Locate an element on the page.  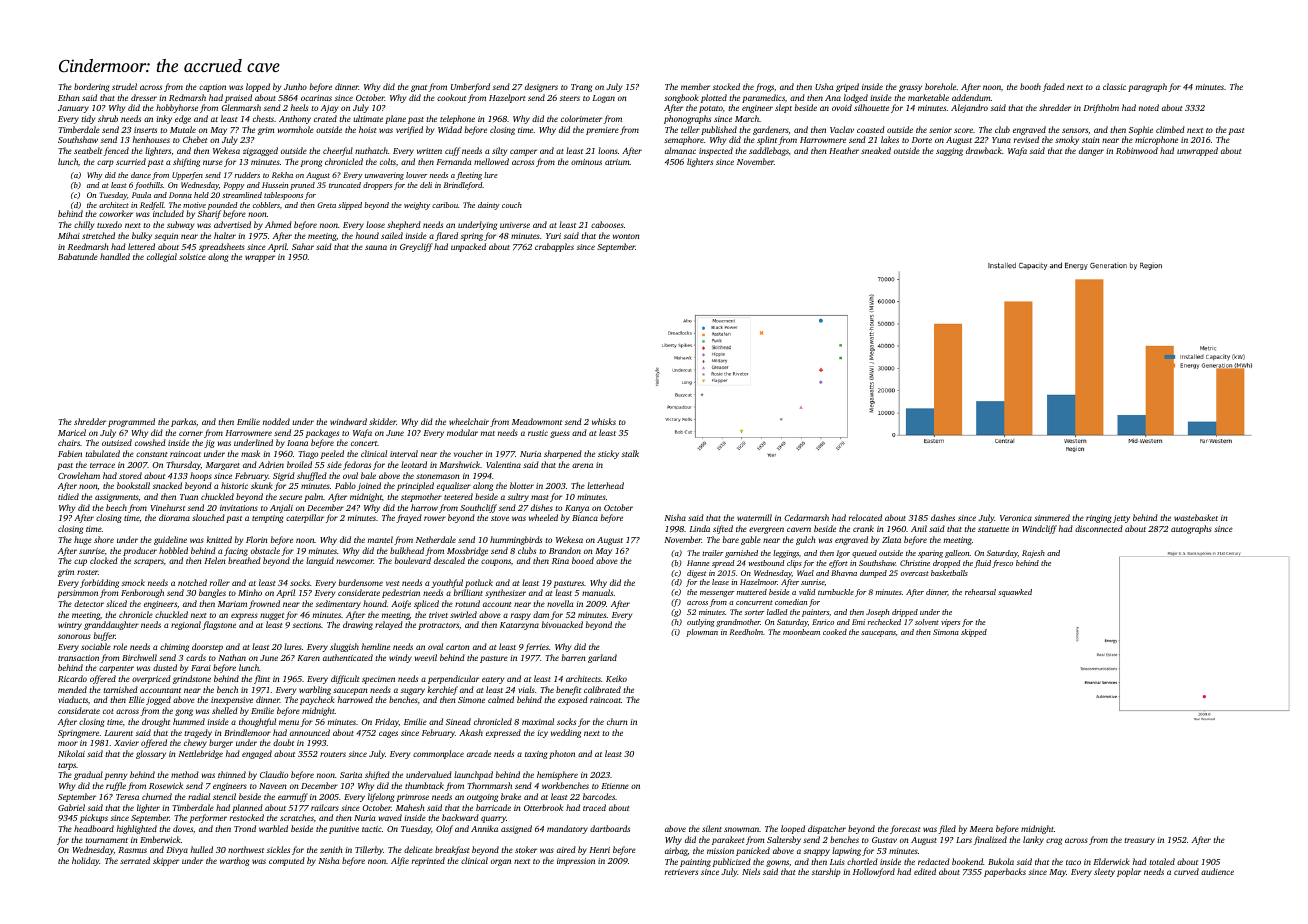
Henri is located at coordinates (599, 850).
